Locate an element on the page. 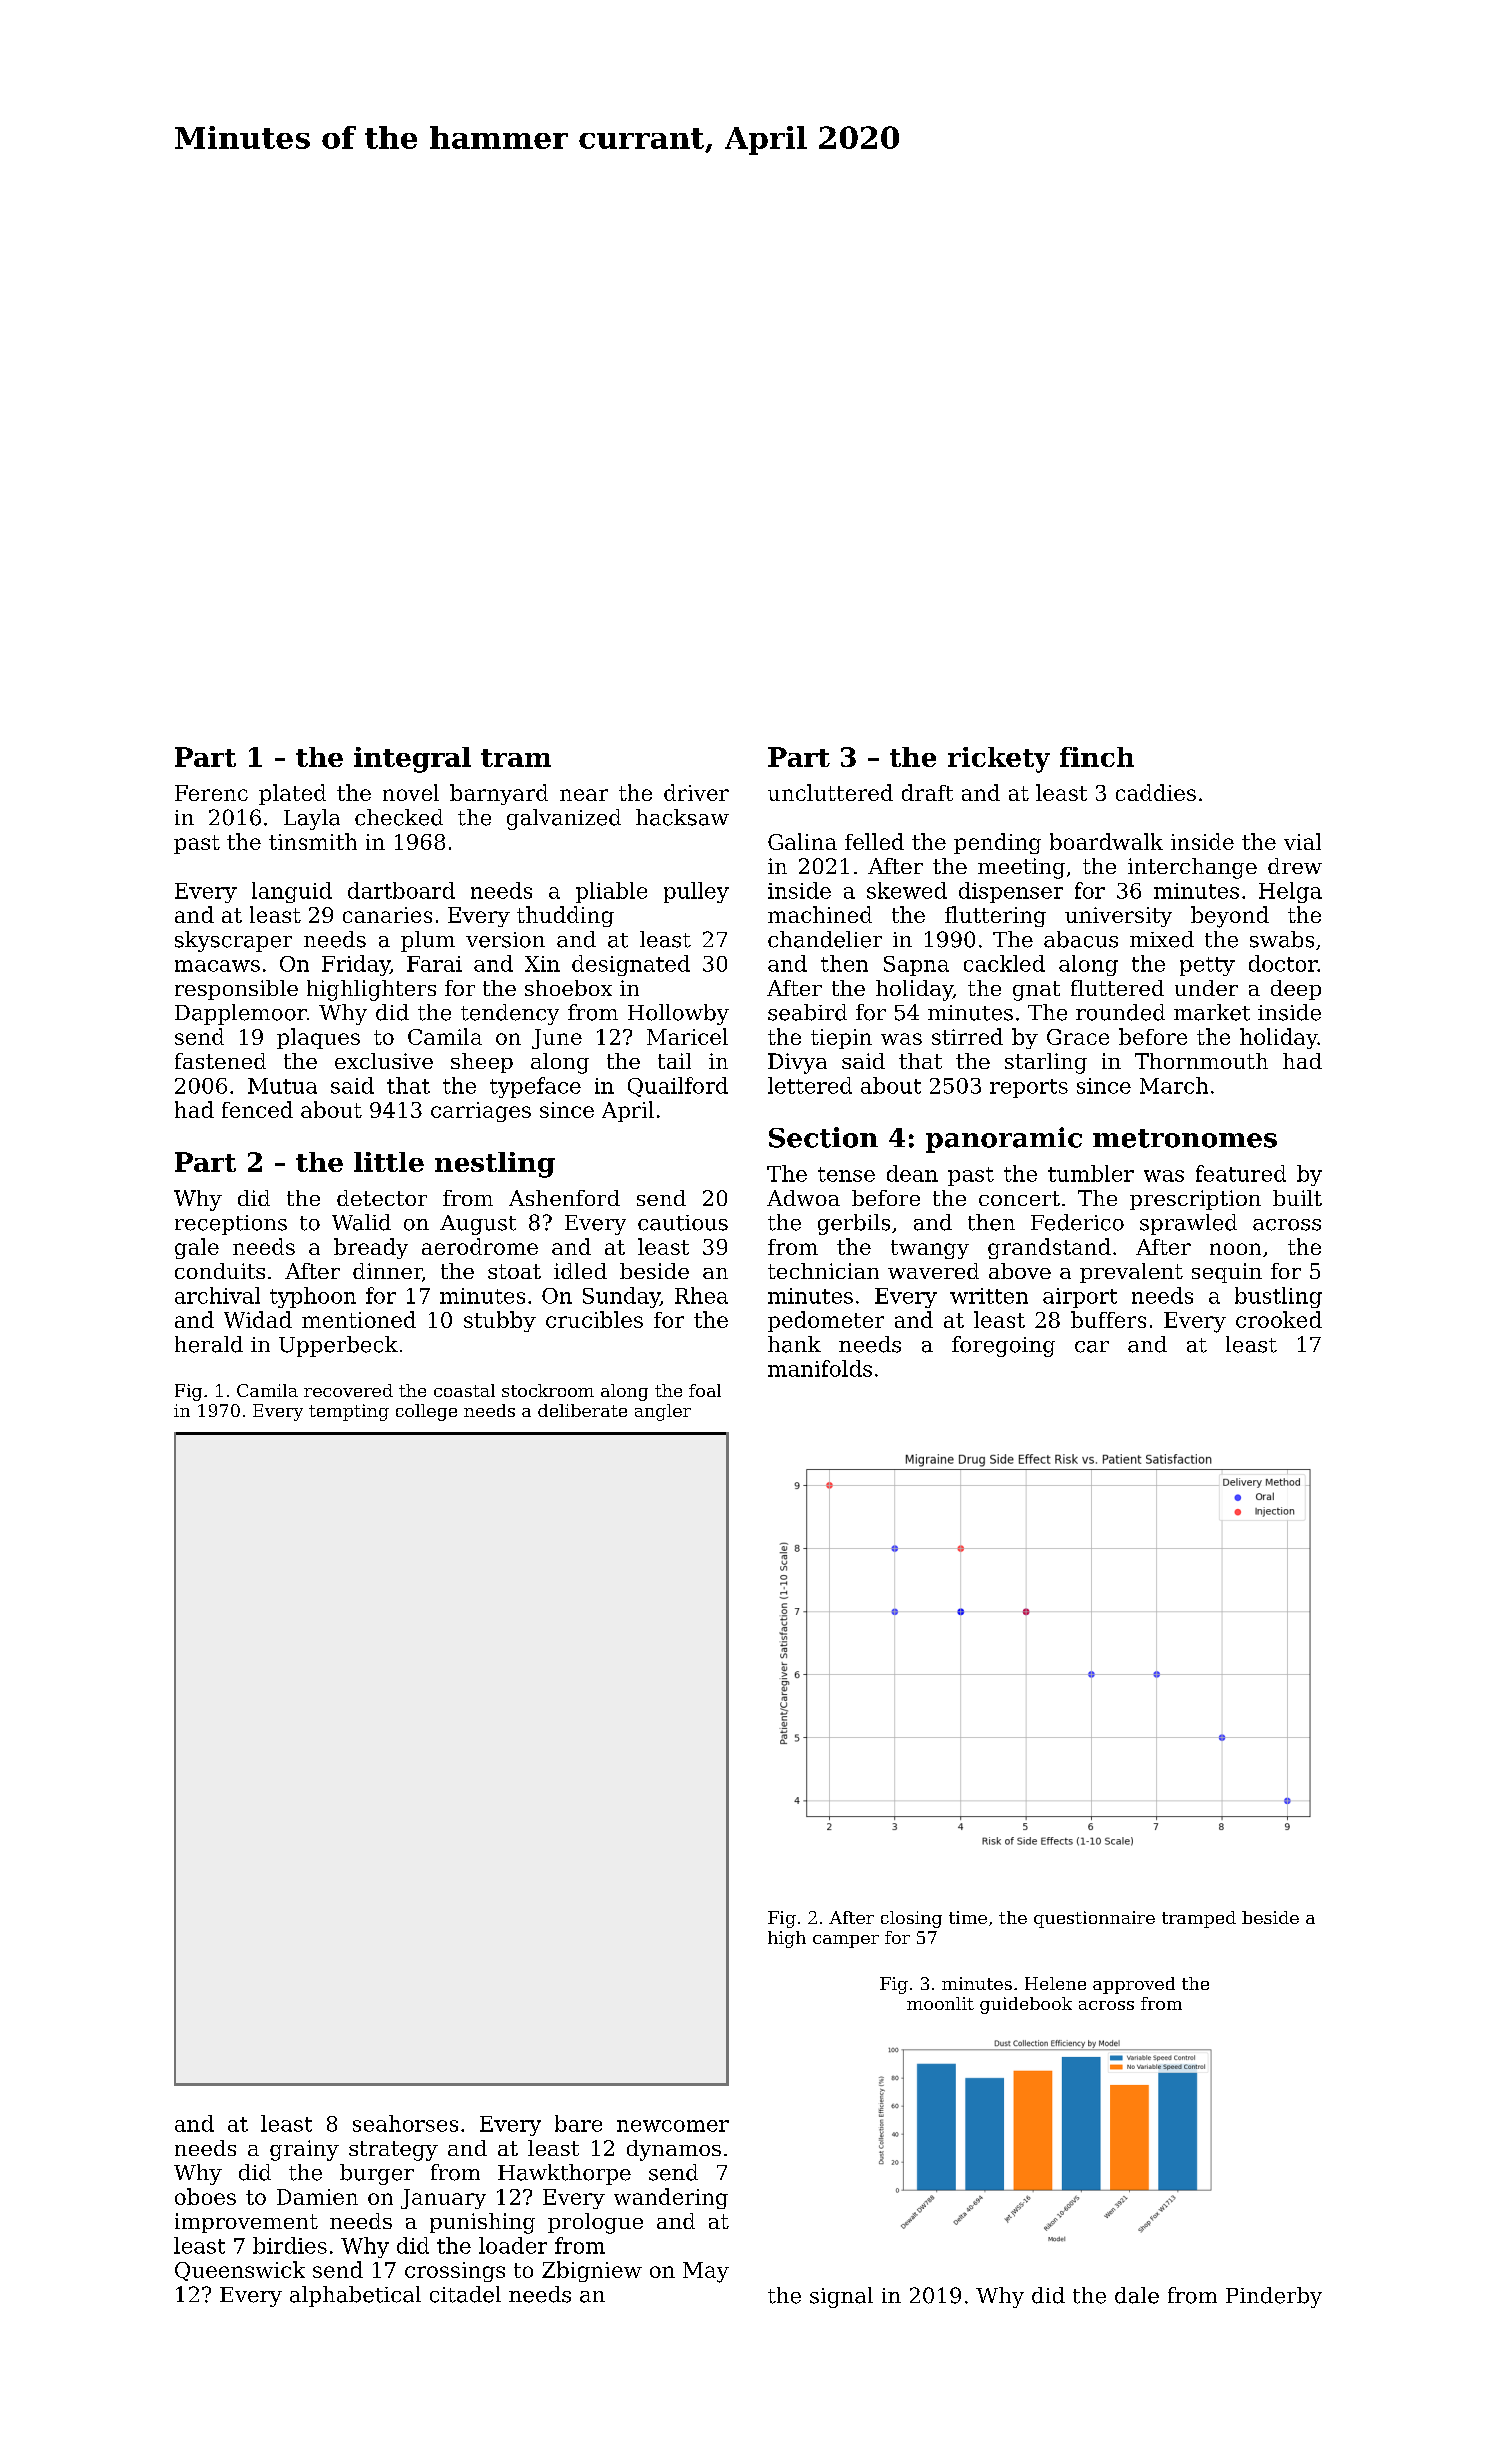 The width and height of the page is (1496, 2464). under is located at coordinates (1206, 988).
